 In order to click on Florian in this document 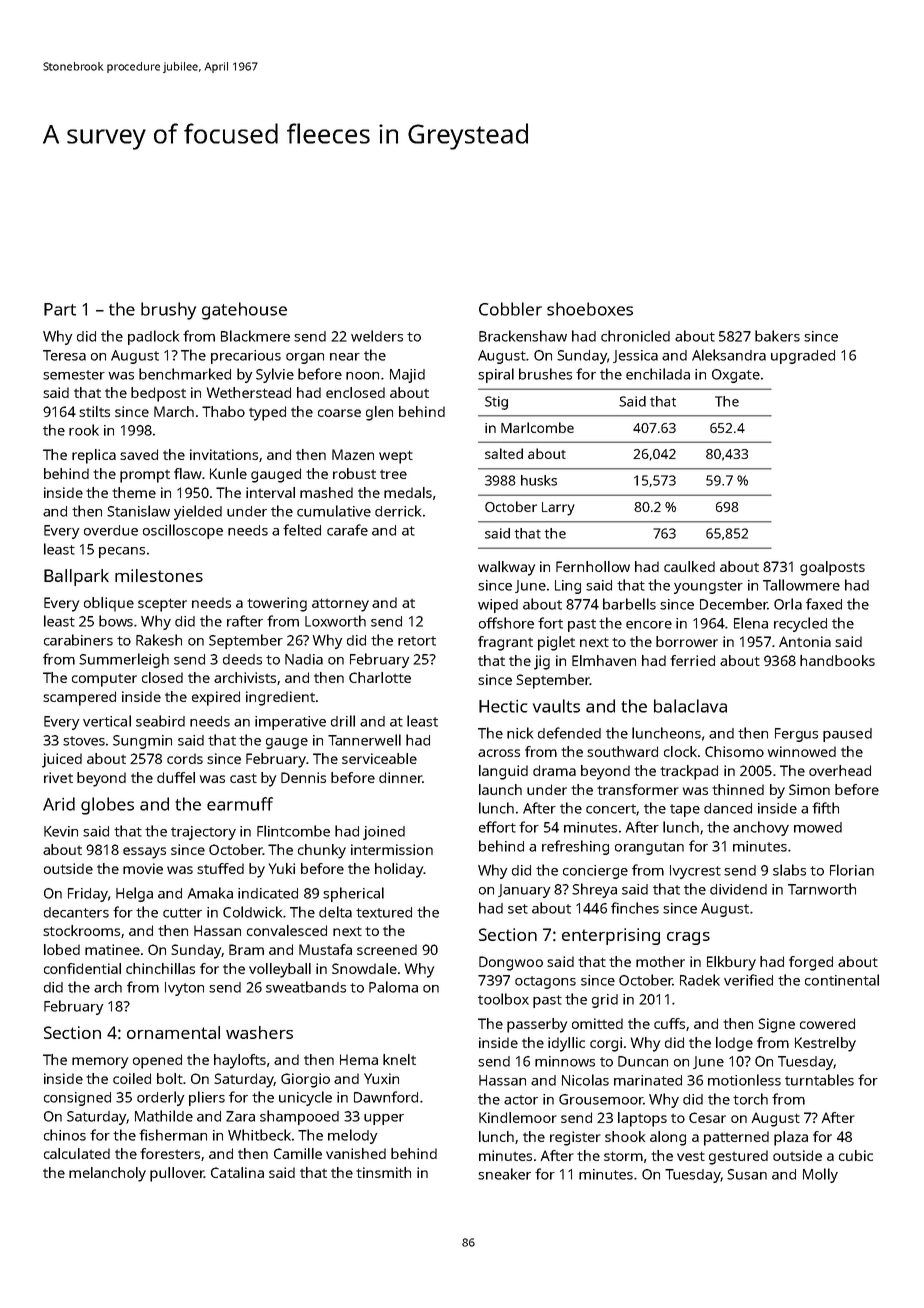, I will do `click(852, 870)`.
